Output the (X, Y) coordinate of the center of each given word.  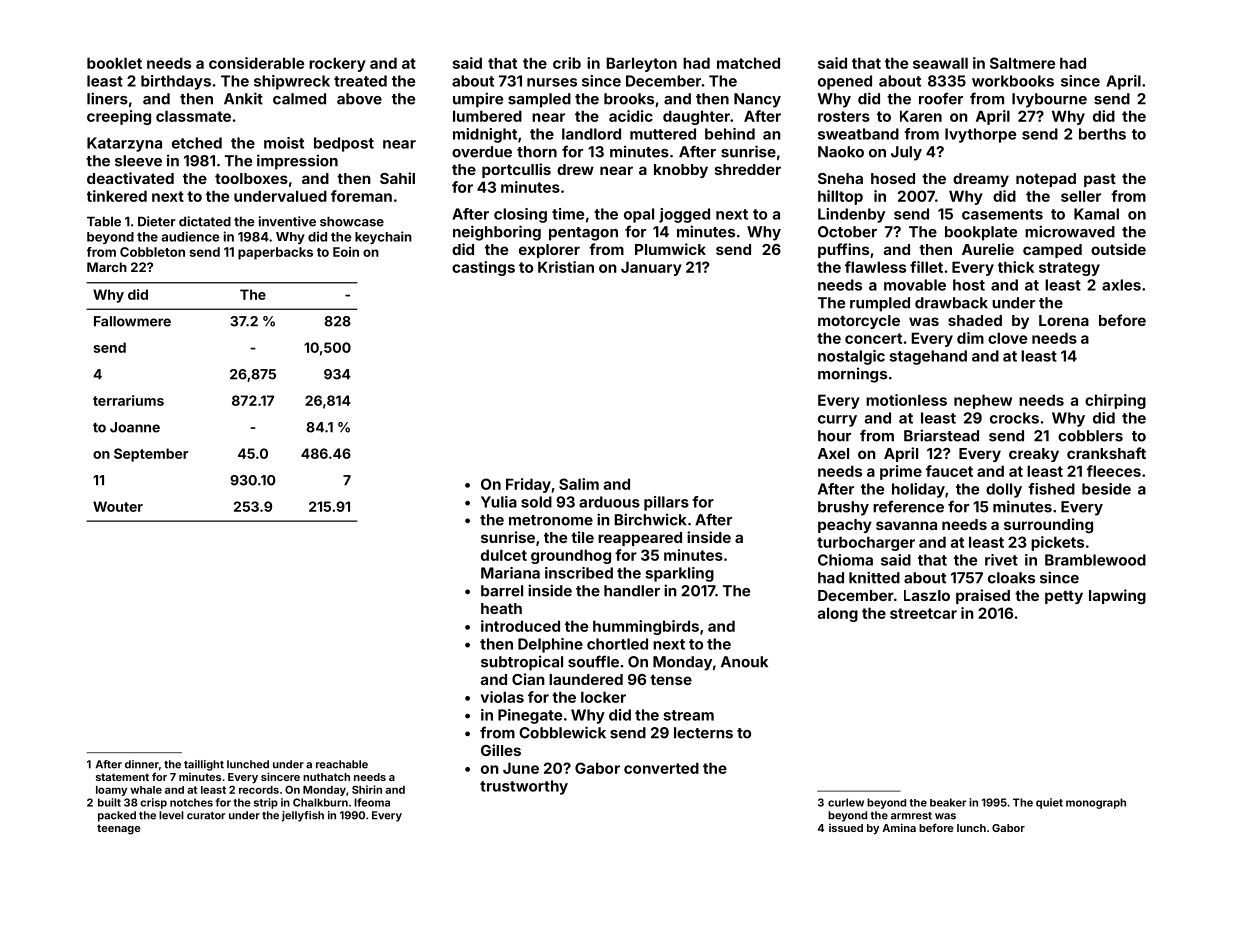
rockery (337, 64)
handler (632, 591)
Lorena (1064, 320)
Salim (579, 484)
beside (1106, 489)
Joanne (135, 427)
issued (846, 828)
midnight (485, 135)
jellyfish (303, 816)
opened (845, 82)
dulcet (504, 555)
